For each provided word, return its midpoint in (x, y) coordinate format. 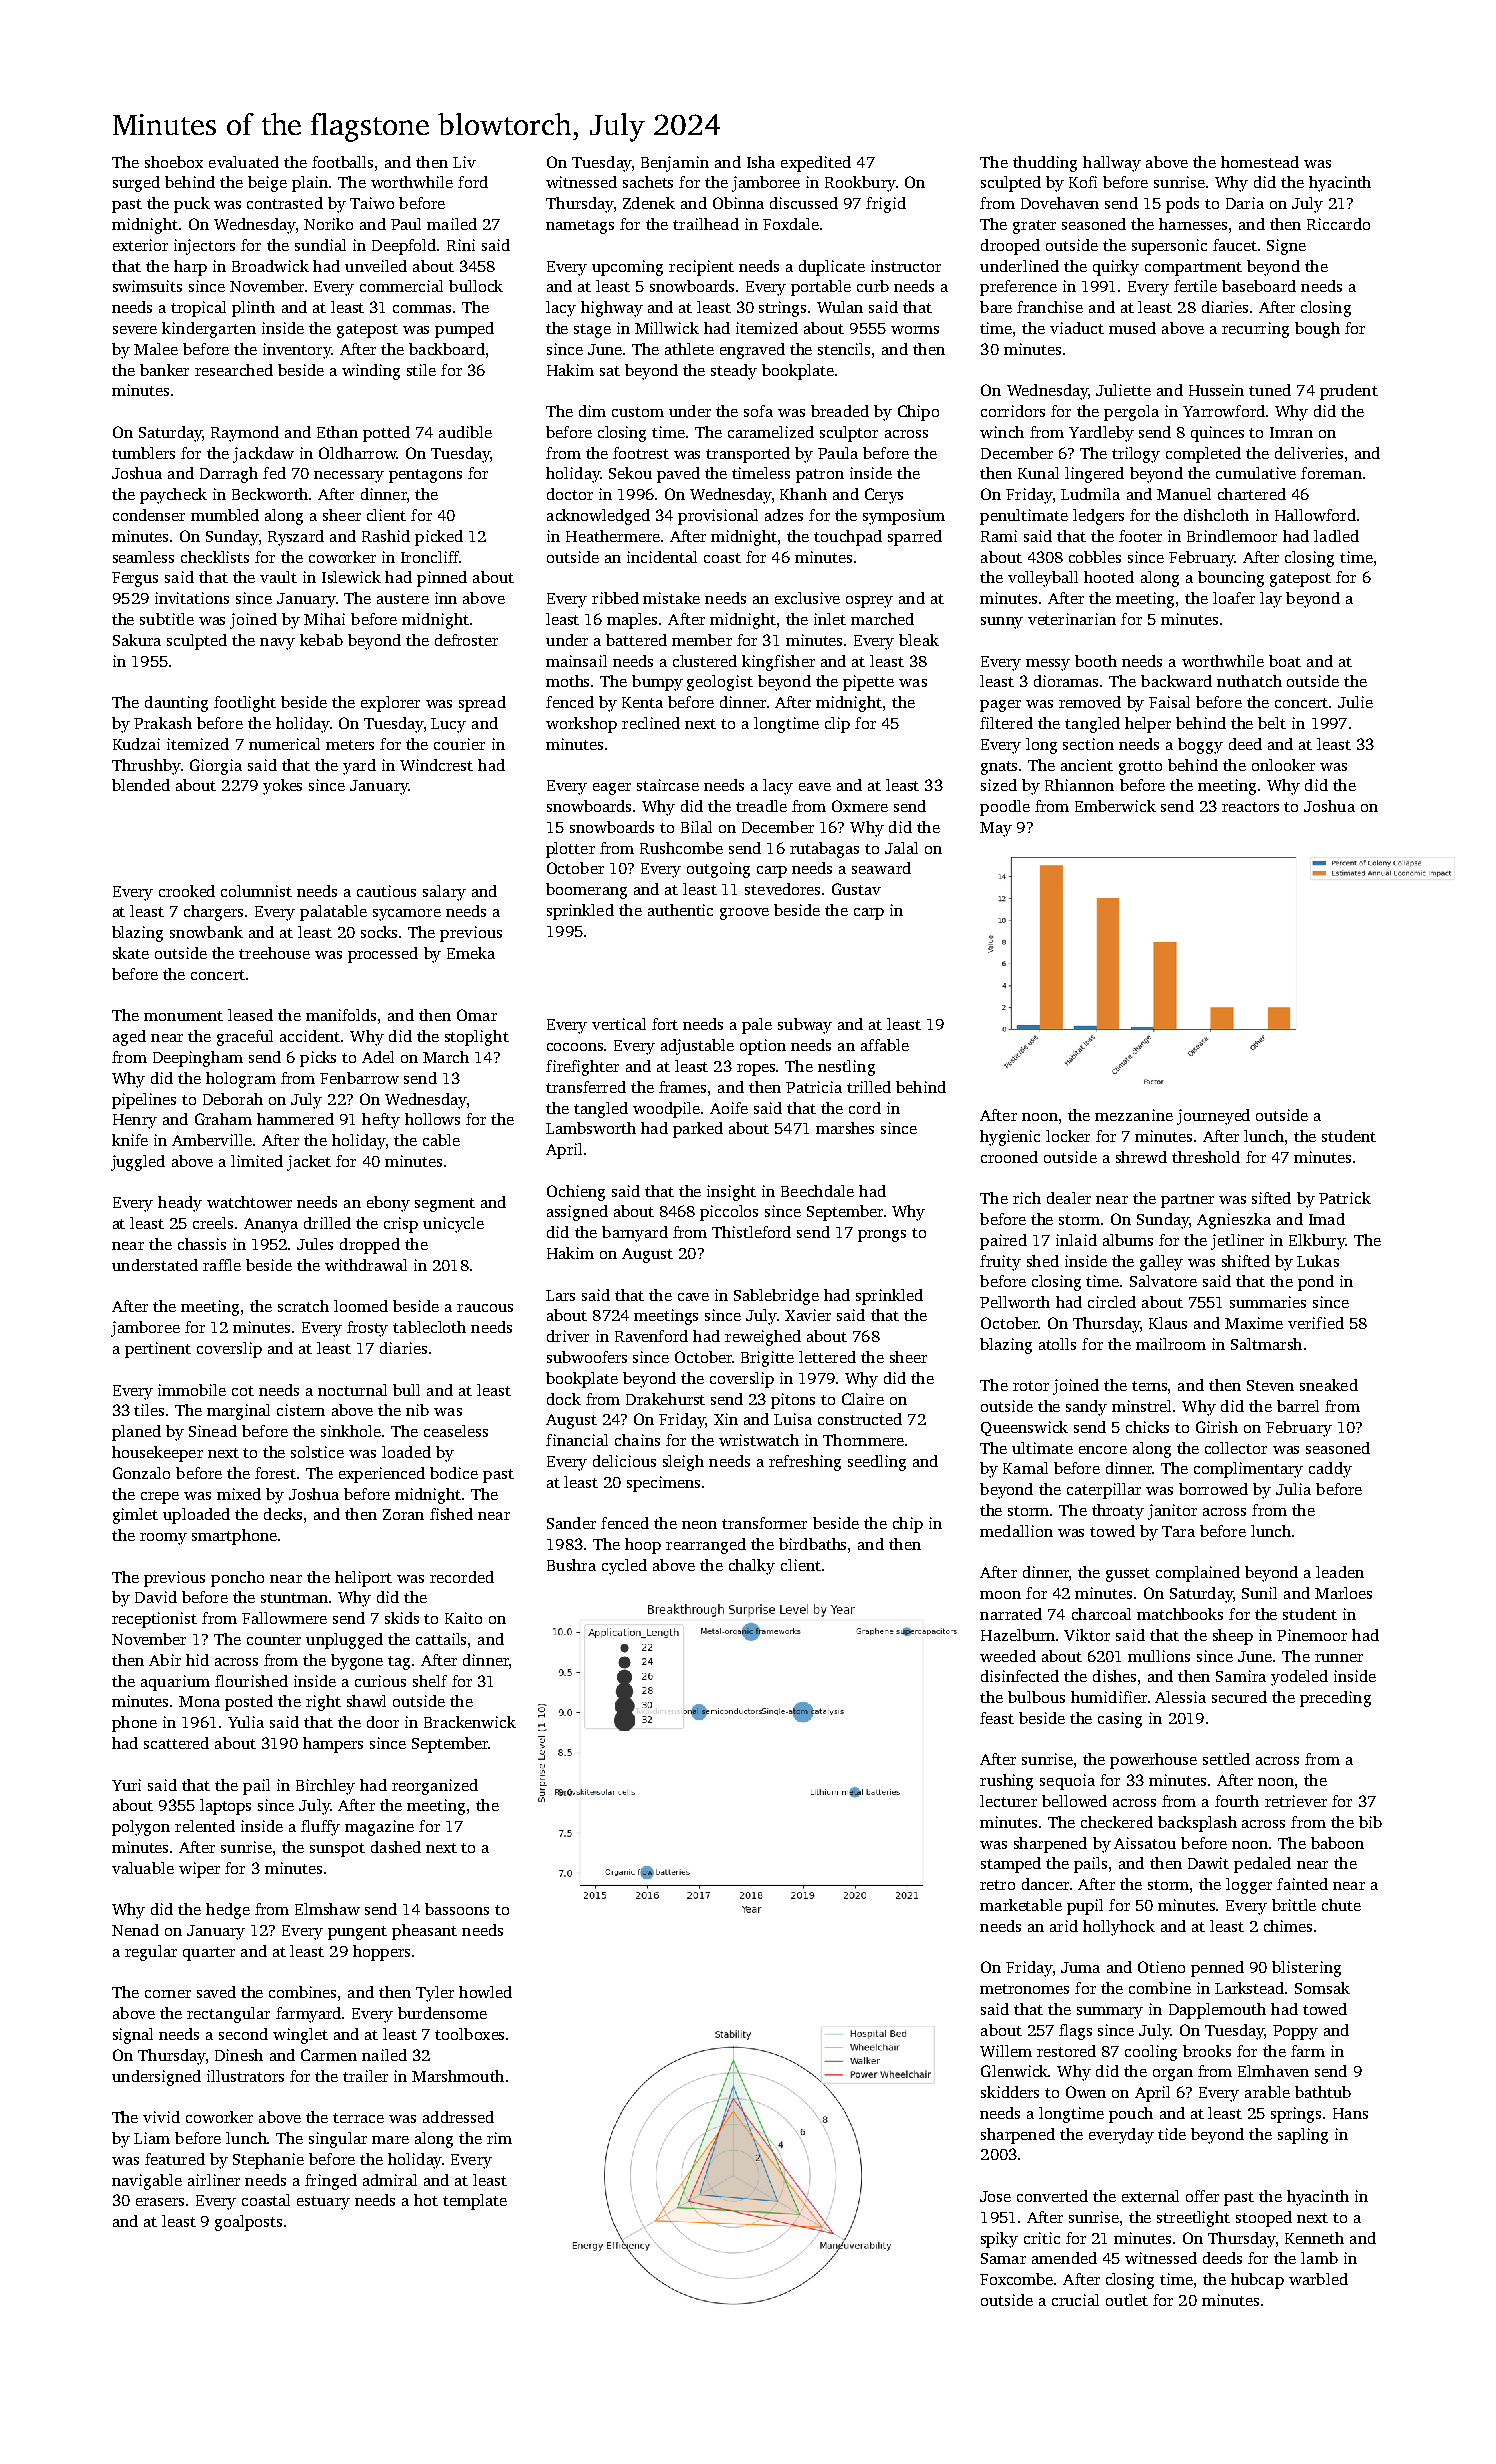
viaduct (1077, 328)
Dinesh (239, 2055)
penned (1217, 1969)
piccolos (729, 1213)
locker (1068, 1136)
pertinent (158, 1350)
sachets (648, 182)
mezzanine (1134, 1115)
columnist (256, 891)
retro (997, 1885)
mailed (452, 224)
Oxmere (860, 806)
